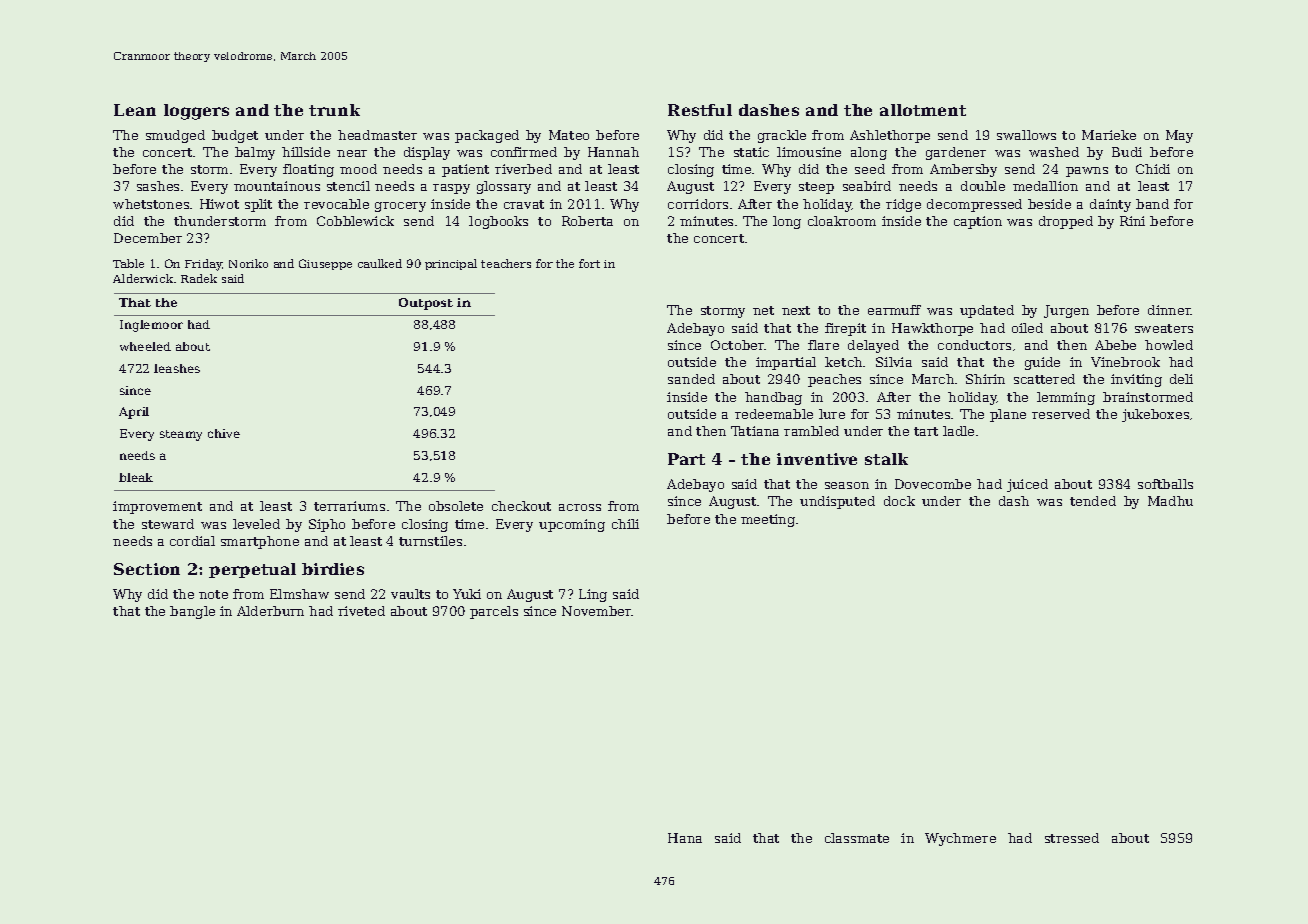 The width and height of the screenshot is (1308, 924). What do you see at coordinates (361, 611) in the screenshot?
I see `riveted` at bounding box center [361, 611].
